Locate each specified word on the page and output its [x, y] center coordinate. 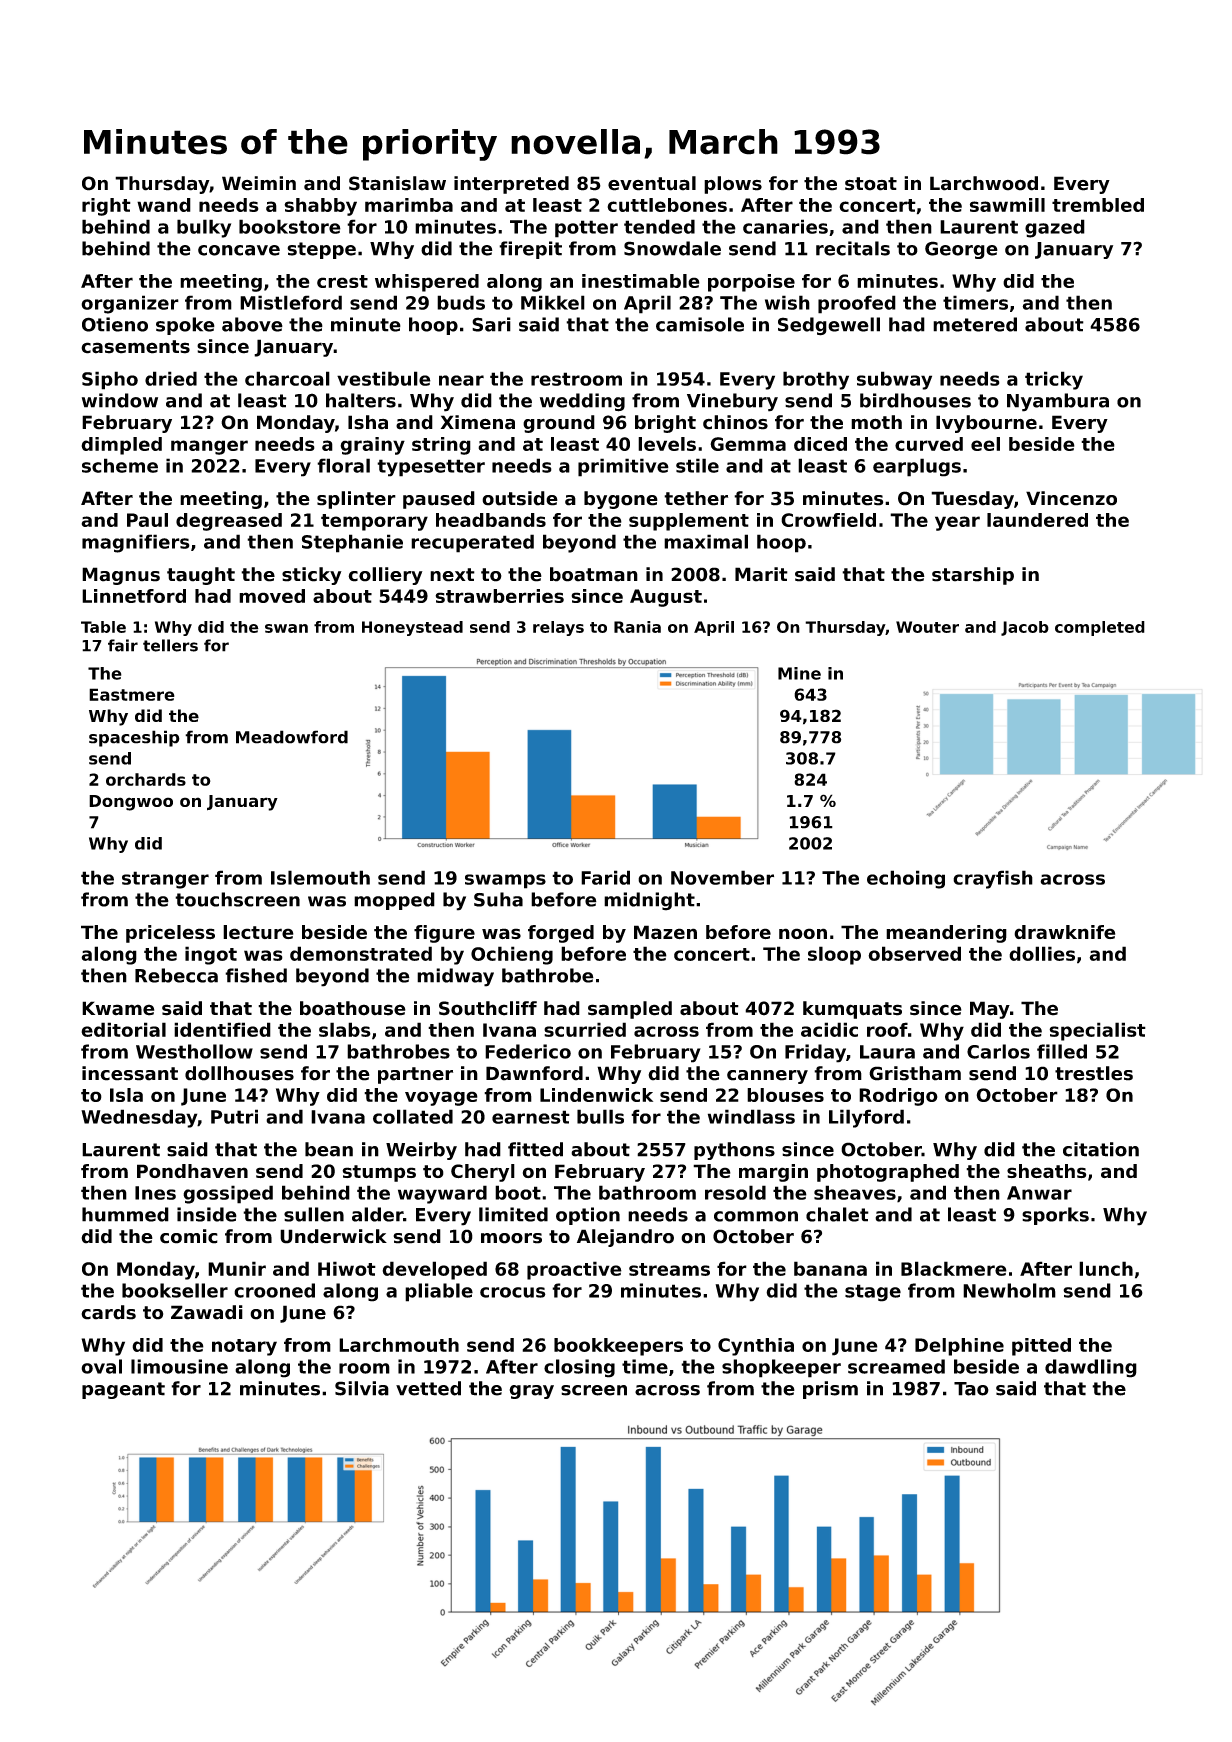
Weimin [259, 183]
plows [733, 185]
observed [914, 953]
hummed [125, 1214]
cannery [767, 1077]
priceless [170, 934]
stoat [871, 184]
